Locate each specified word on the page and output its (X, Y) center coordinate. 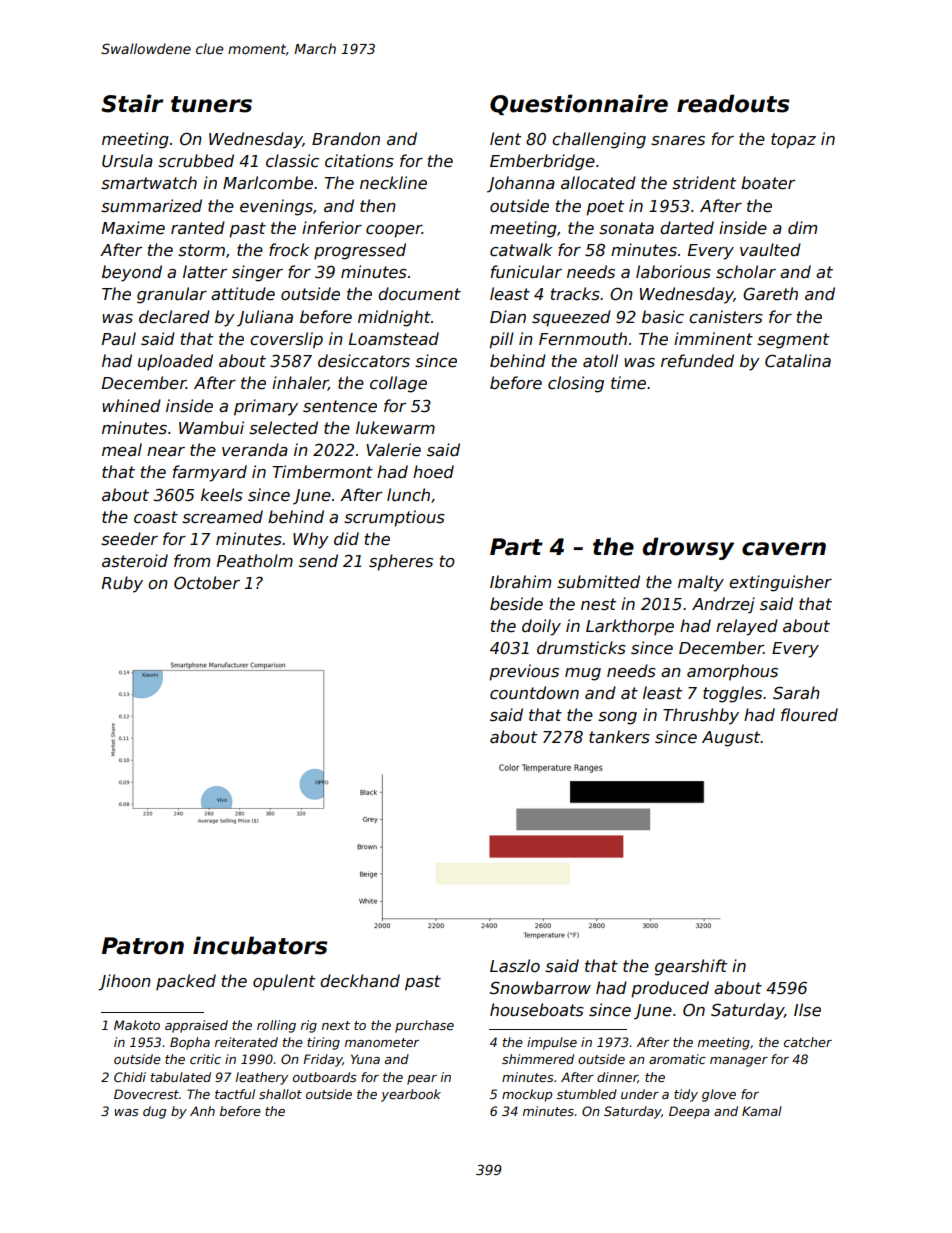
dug (154, 1112)
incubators (260, 945)
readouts (733, 103)
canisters (726, 317)
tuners (211, 104)
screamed (222, 517)
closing (576, 384)
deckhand (360, 981)
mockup (527, 1095)
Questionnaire (579, 104)
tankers (619, 737)
